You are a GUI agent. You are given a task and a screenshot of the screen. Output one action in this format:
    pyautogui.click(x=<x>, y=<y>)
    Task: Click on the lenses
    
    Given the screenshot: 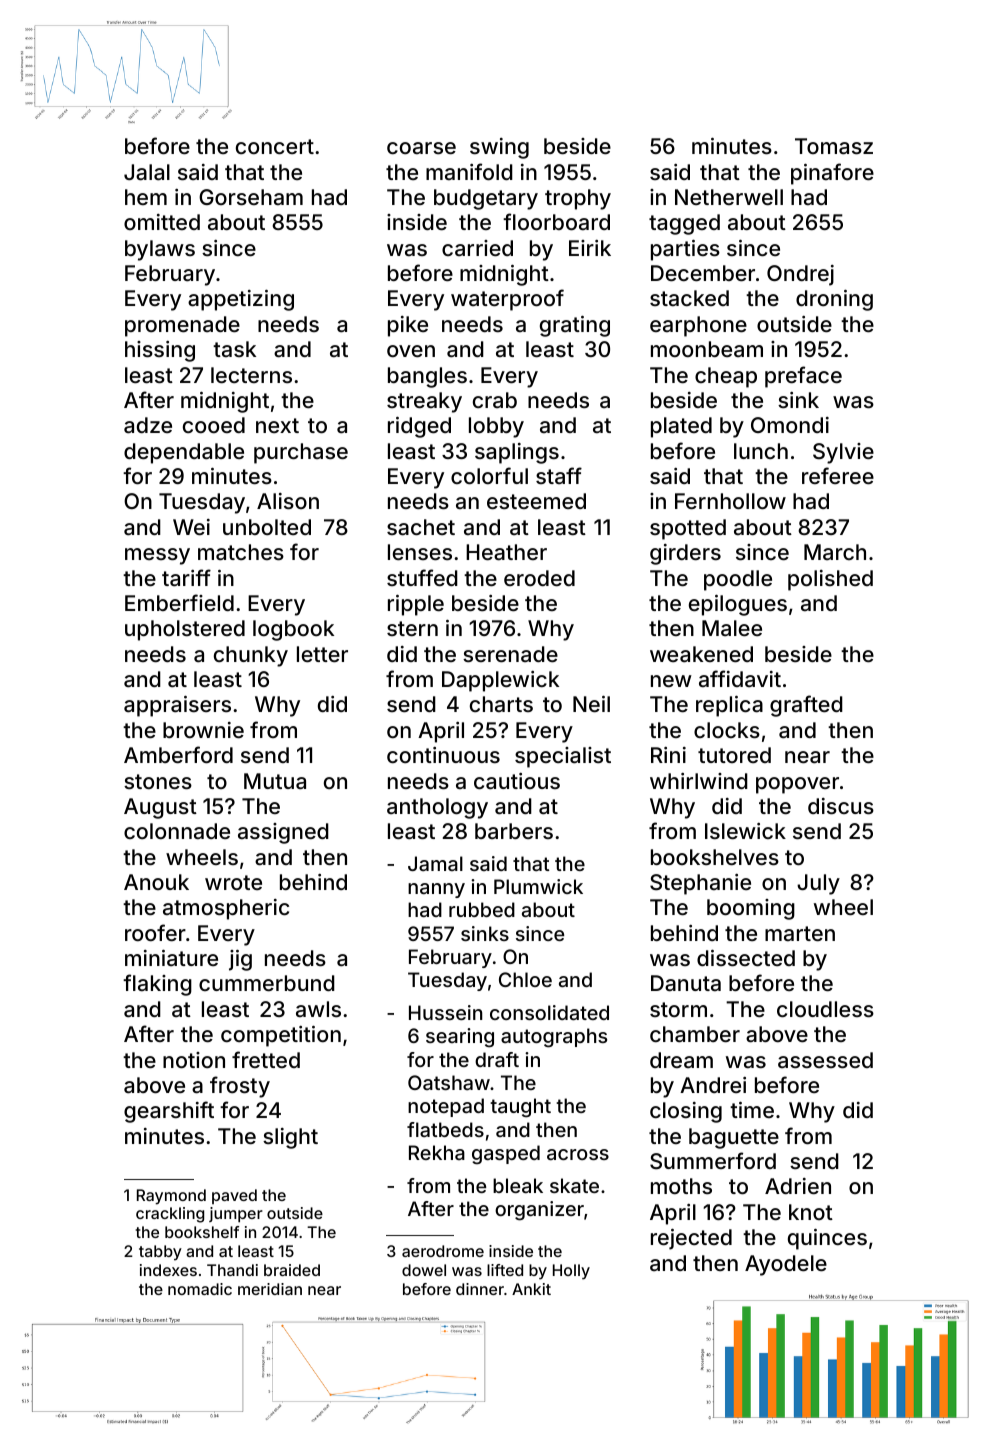 What is the action you would take?
    pyautogui.click(x=420, y=552)
